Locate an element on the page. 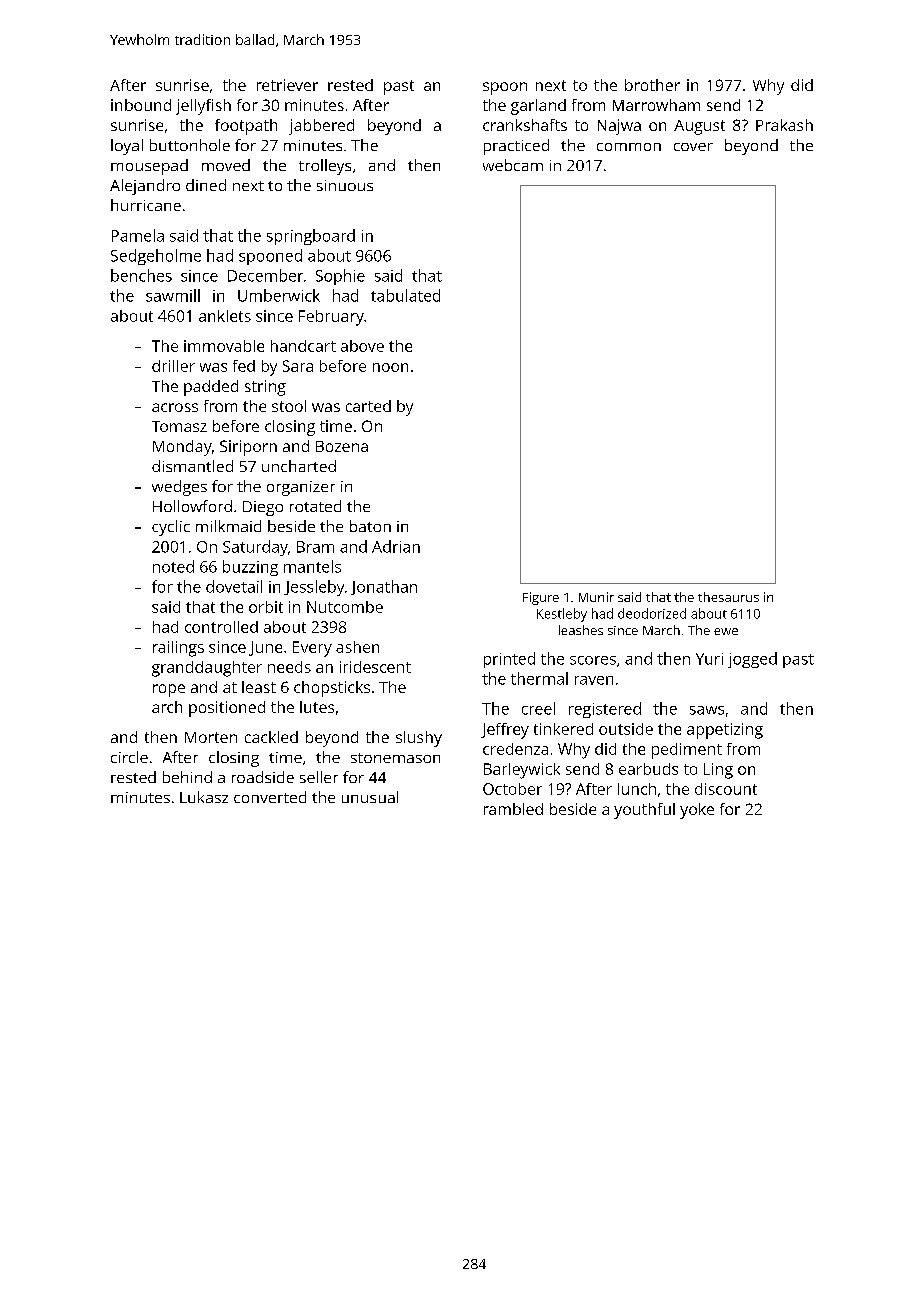 The image size is (924, 1308). noon is located at coordinates (390, 367).
